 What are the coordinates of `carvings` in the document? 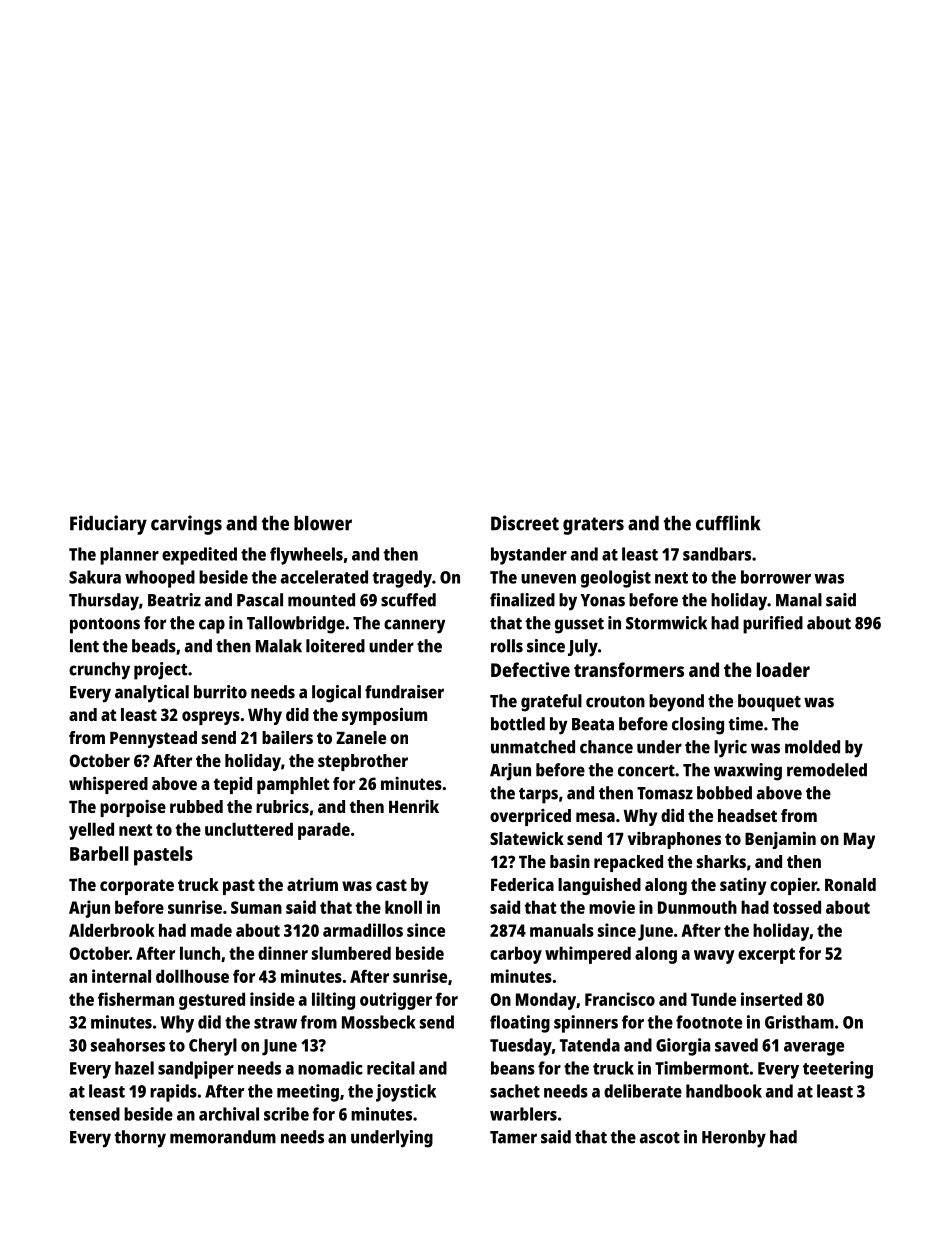 It's located at (186, 525).
